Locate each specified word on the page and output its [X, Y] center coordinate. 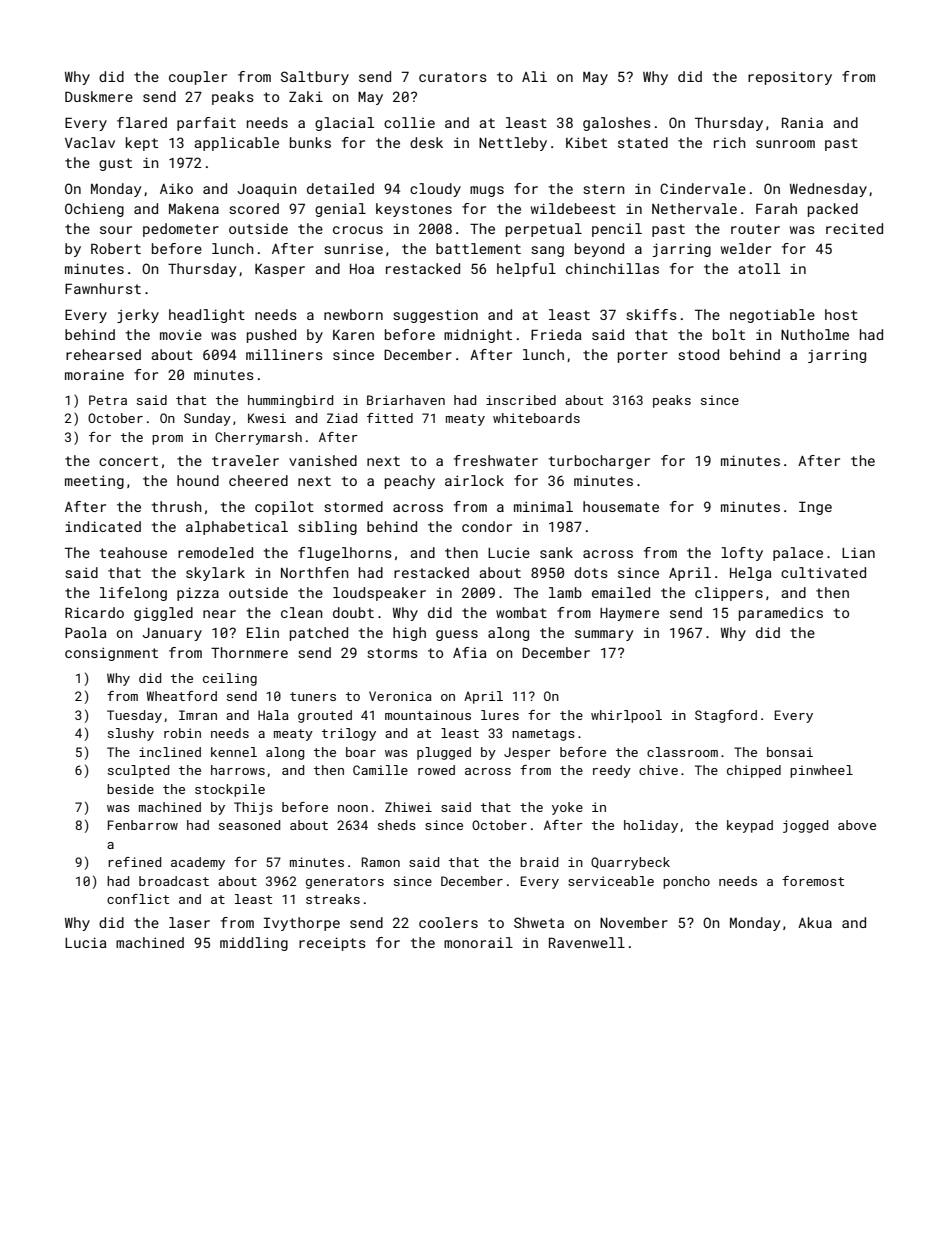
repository [790, 78]
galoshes [617, 124]
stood [698, 354]
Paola [85, 632]
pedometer [181, 230]
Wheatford [182, 696]
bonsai [790, 752]
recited [854, 228]
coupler [198, 78]
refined [134, 862]
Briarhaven [406, 400]
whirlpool [626, 716]
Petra [108, 400]
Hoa [362, 269]
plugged [444, 753]
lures [500, 715]
